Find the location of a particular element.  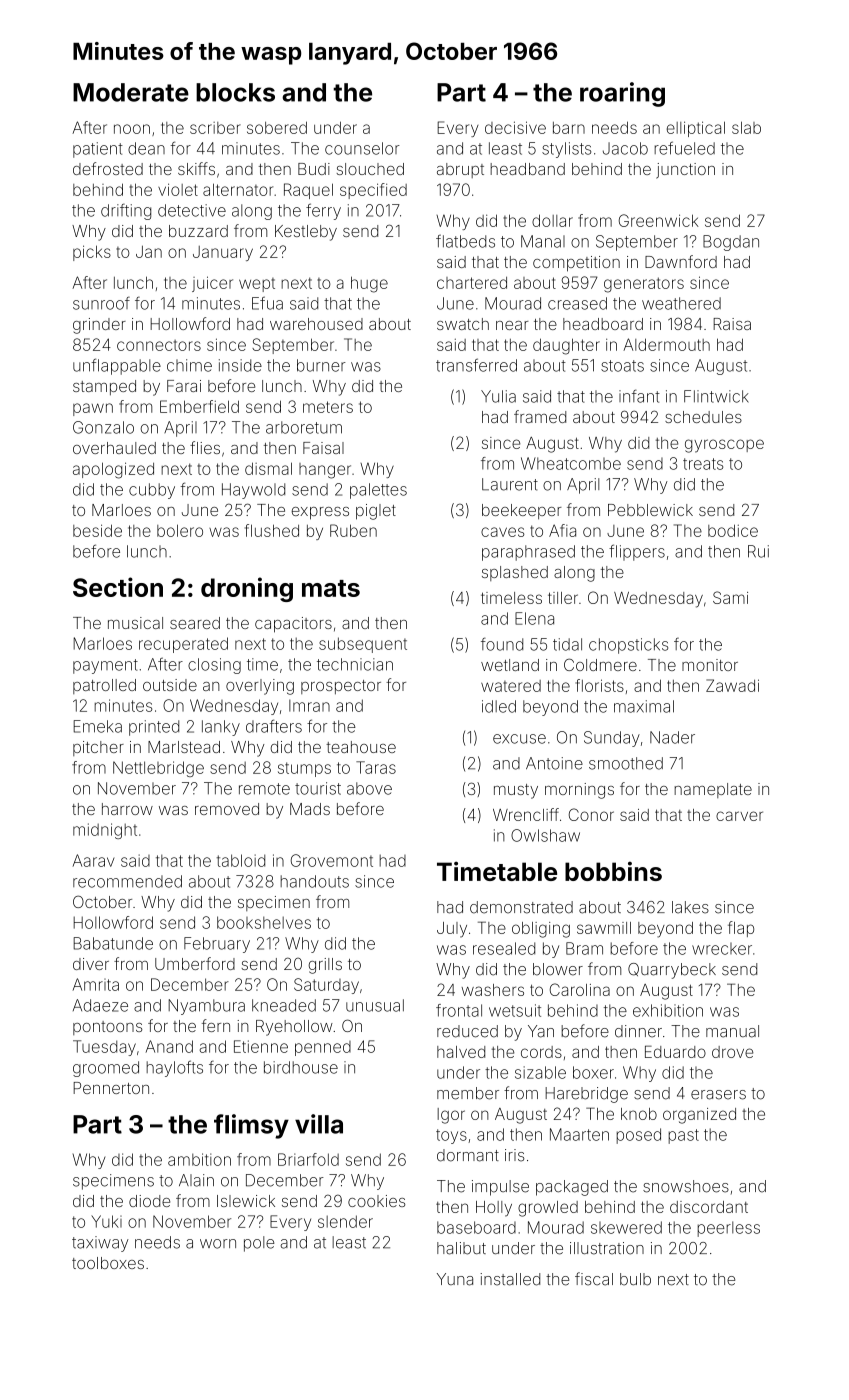

fiscal is located at coordinates (594, 1279).
